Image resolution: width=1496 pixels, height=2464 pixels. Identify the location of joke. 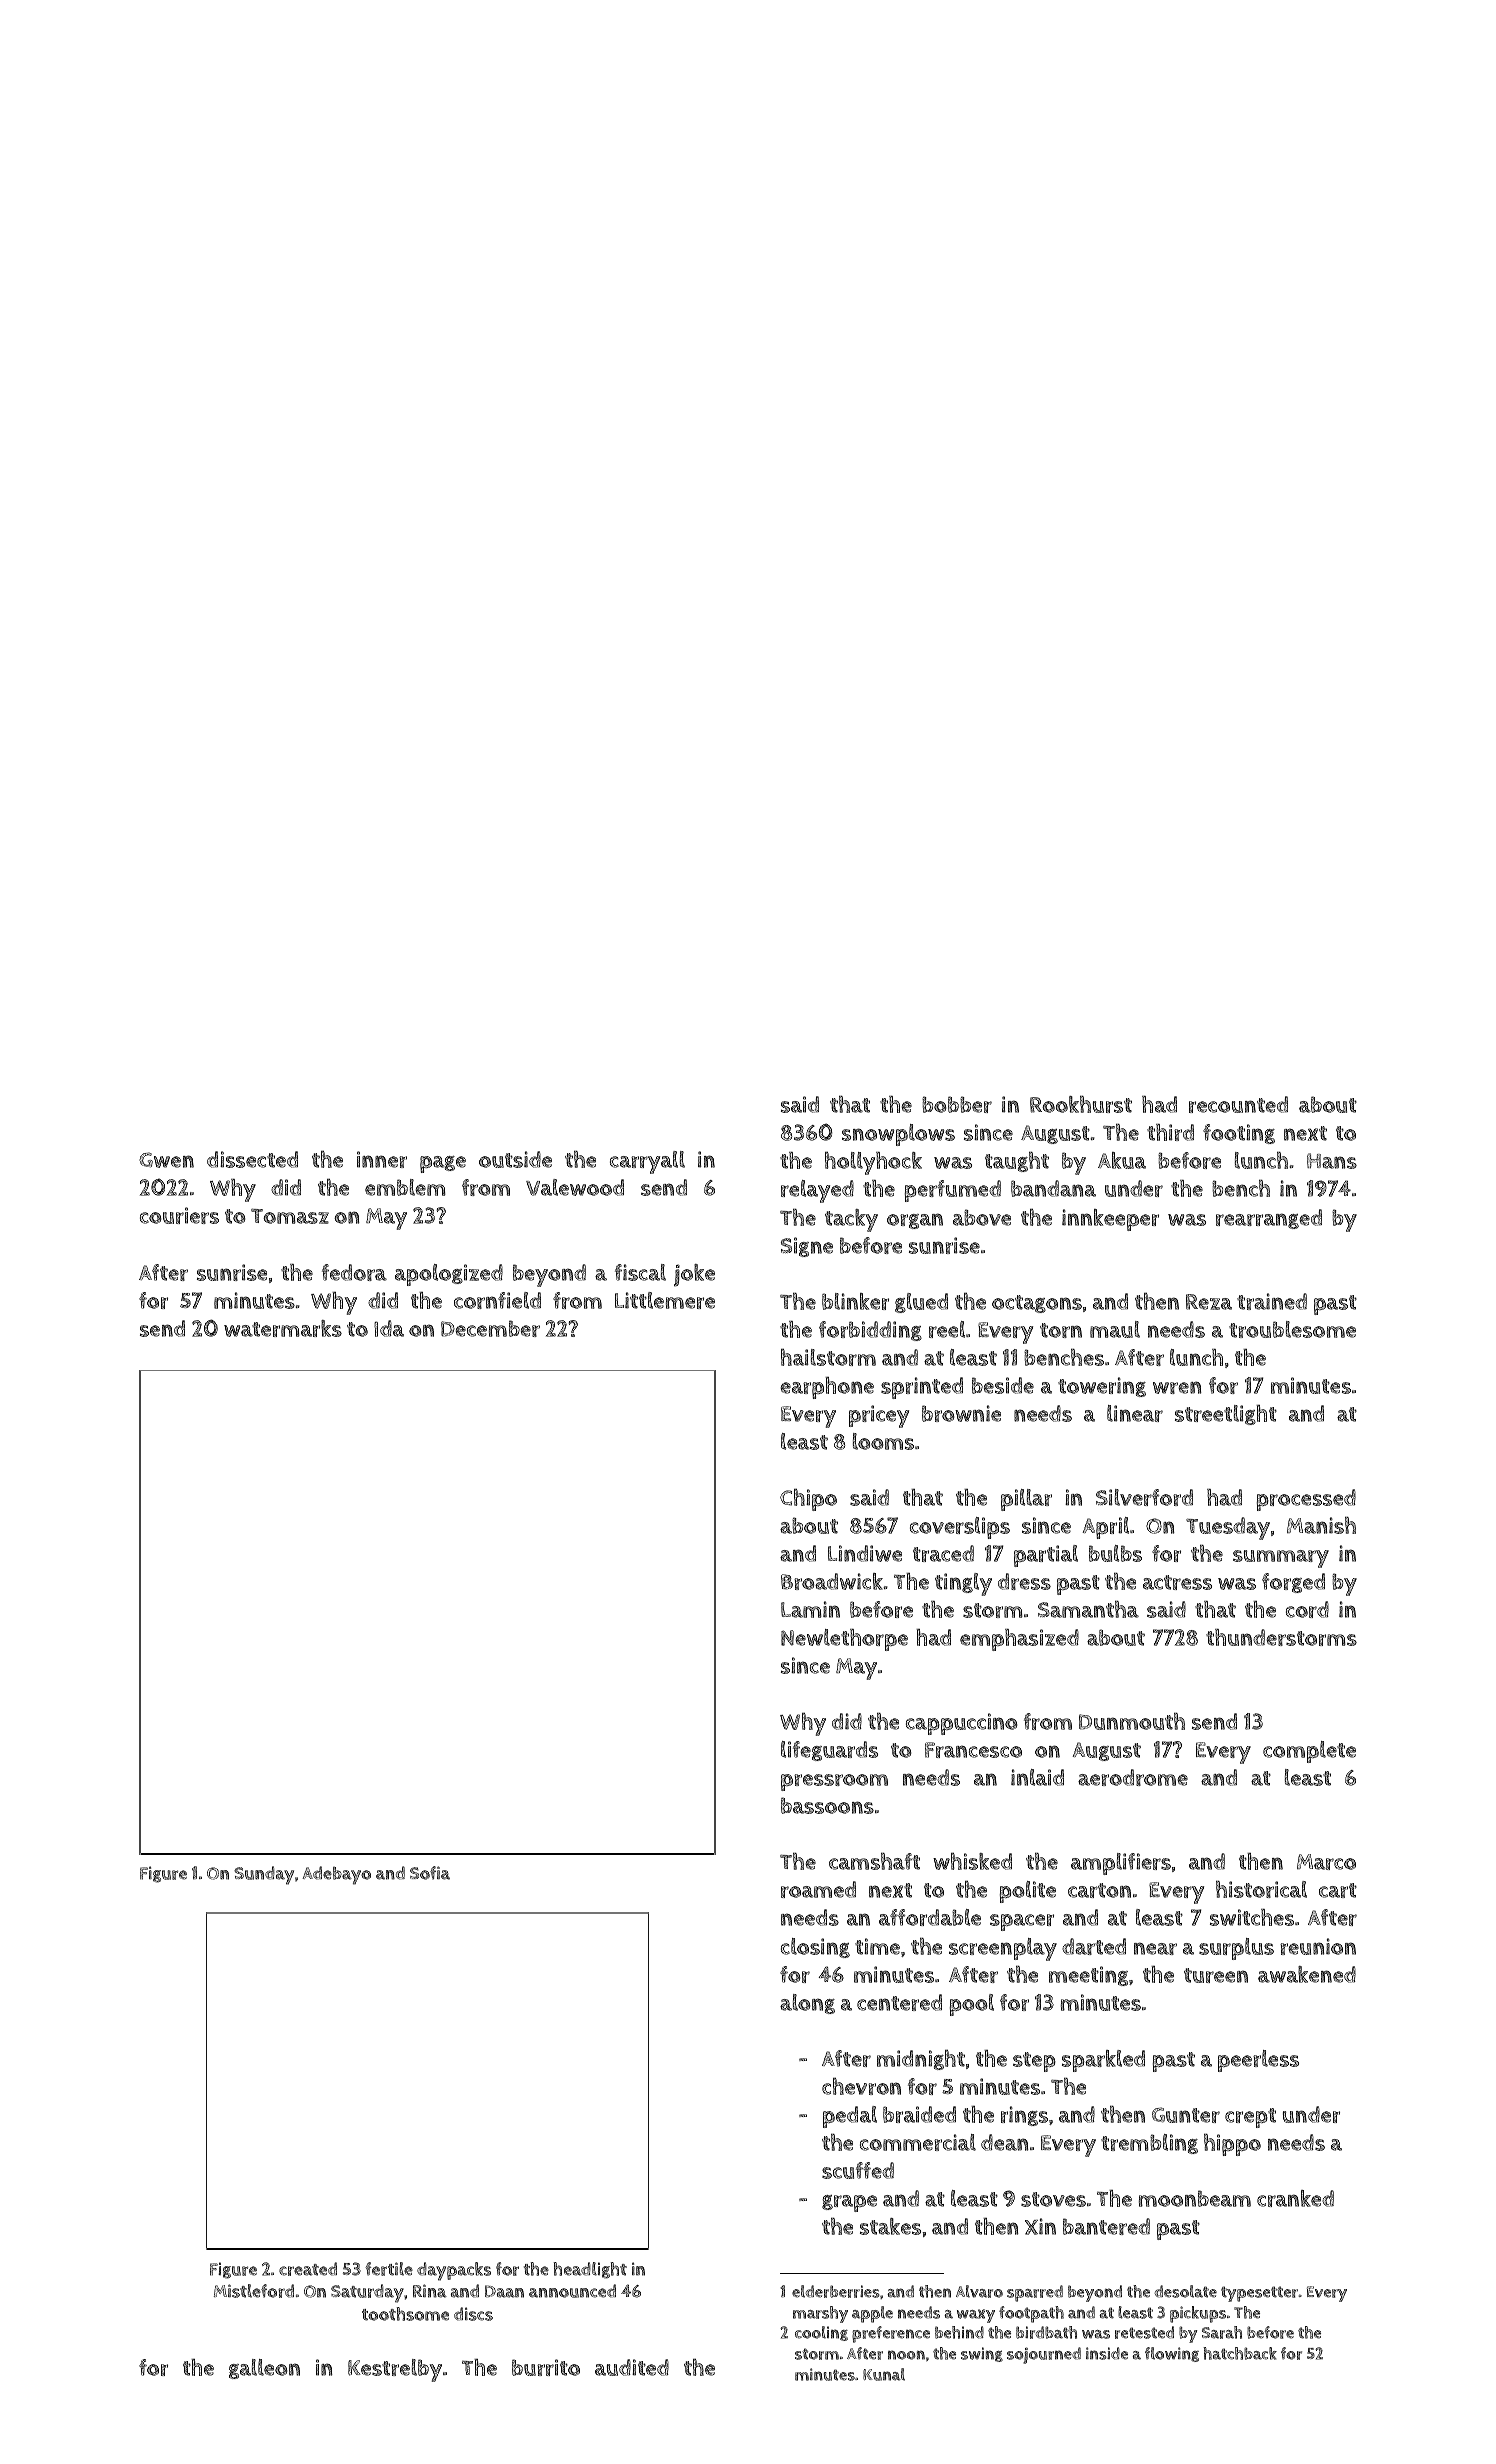
(694, 1275).
